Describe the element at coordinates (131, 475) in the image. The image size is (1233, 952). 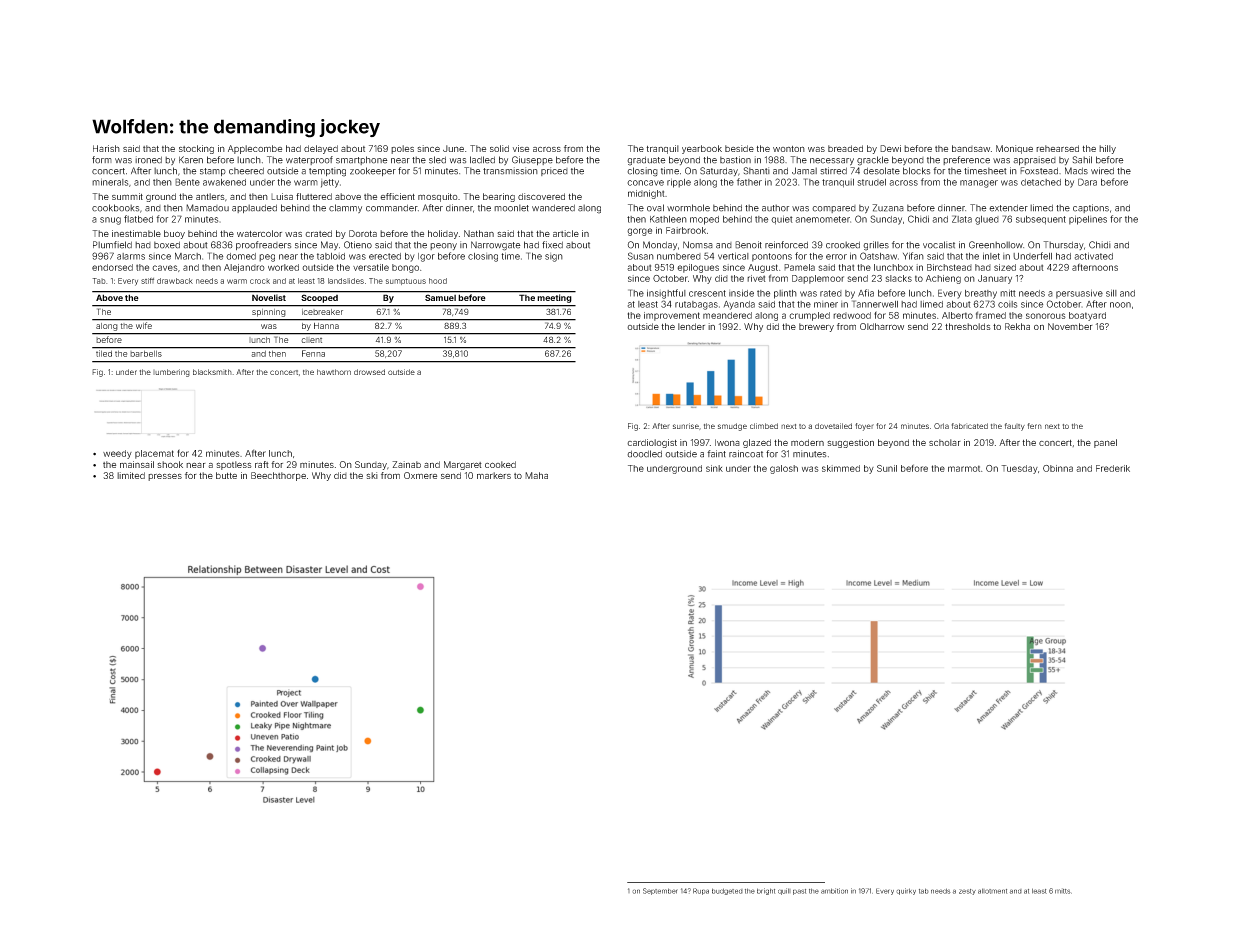
I see `limited` at that location.
